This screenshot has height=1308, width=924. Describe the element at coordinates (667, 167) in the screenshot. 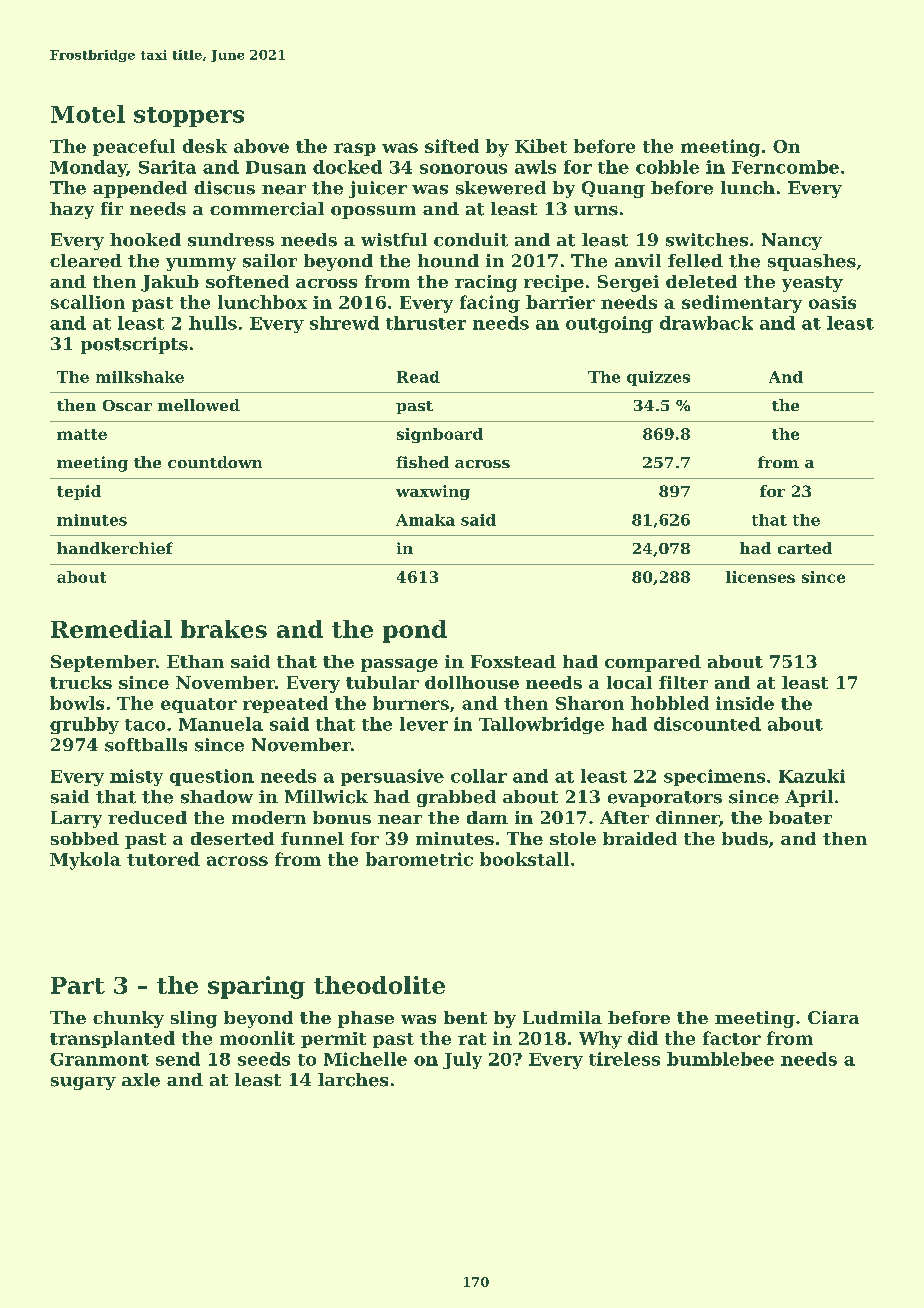

I see `cobble` at that location.
